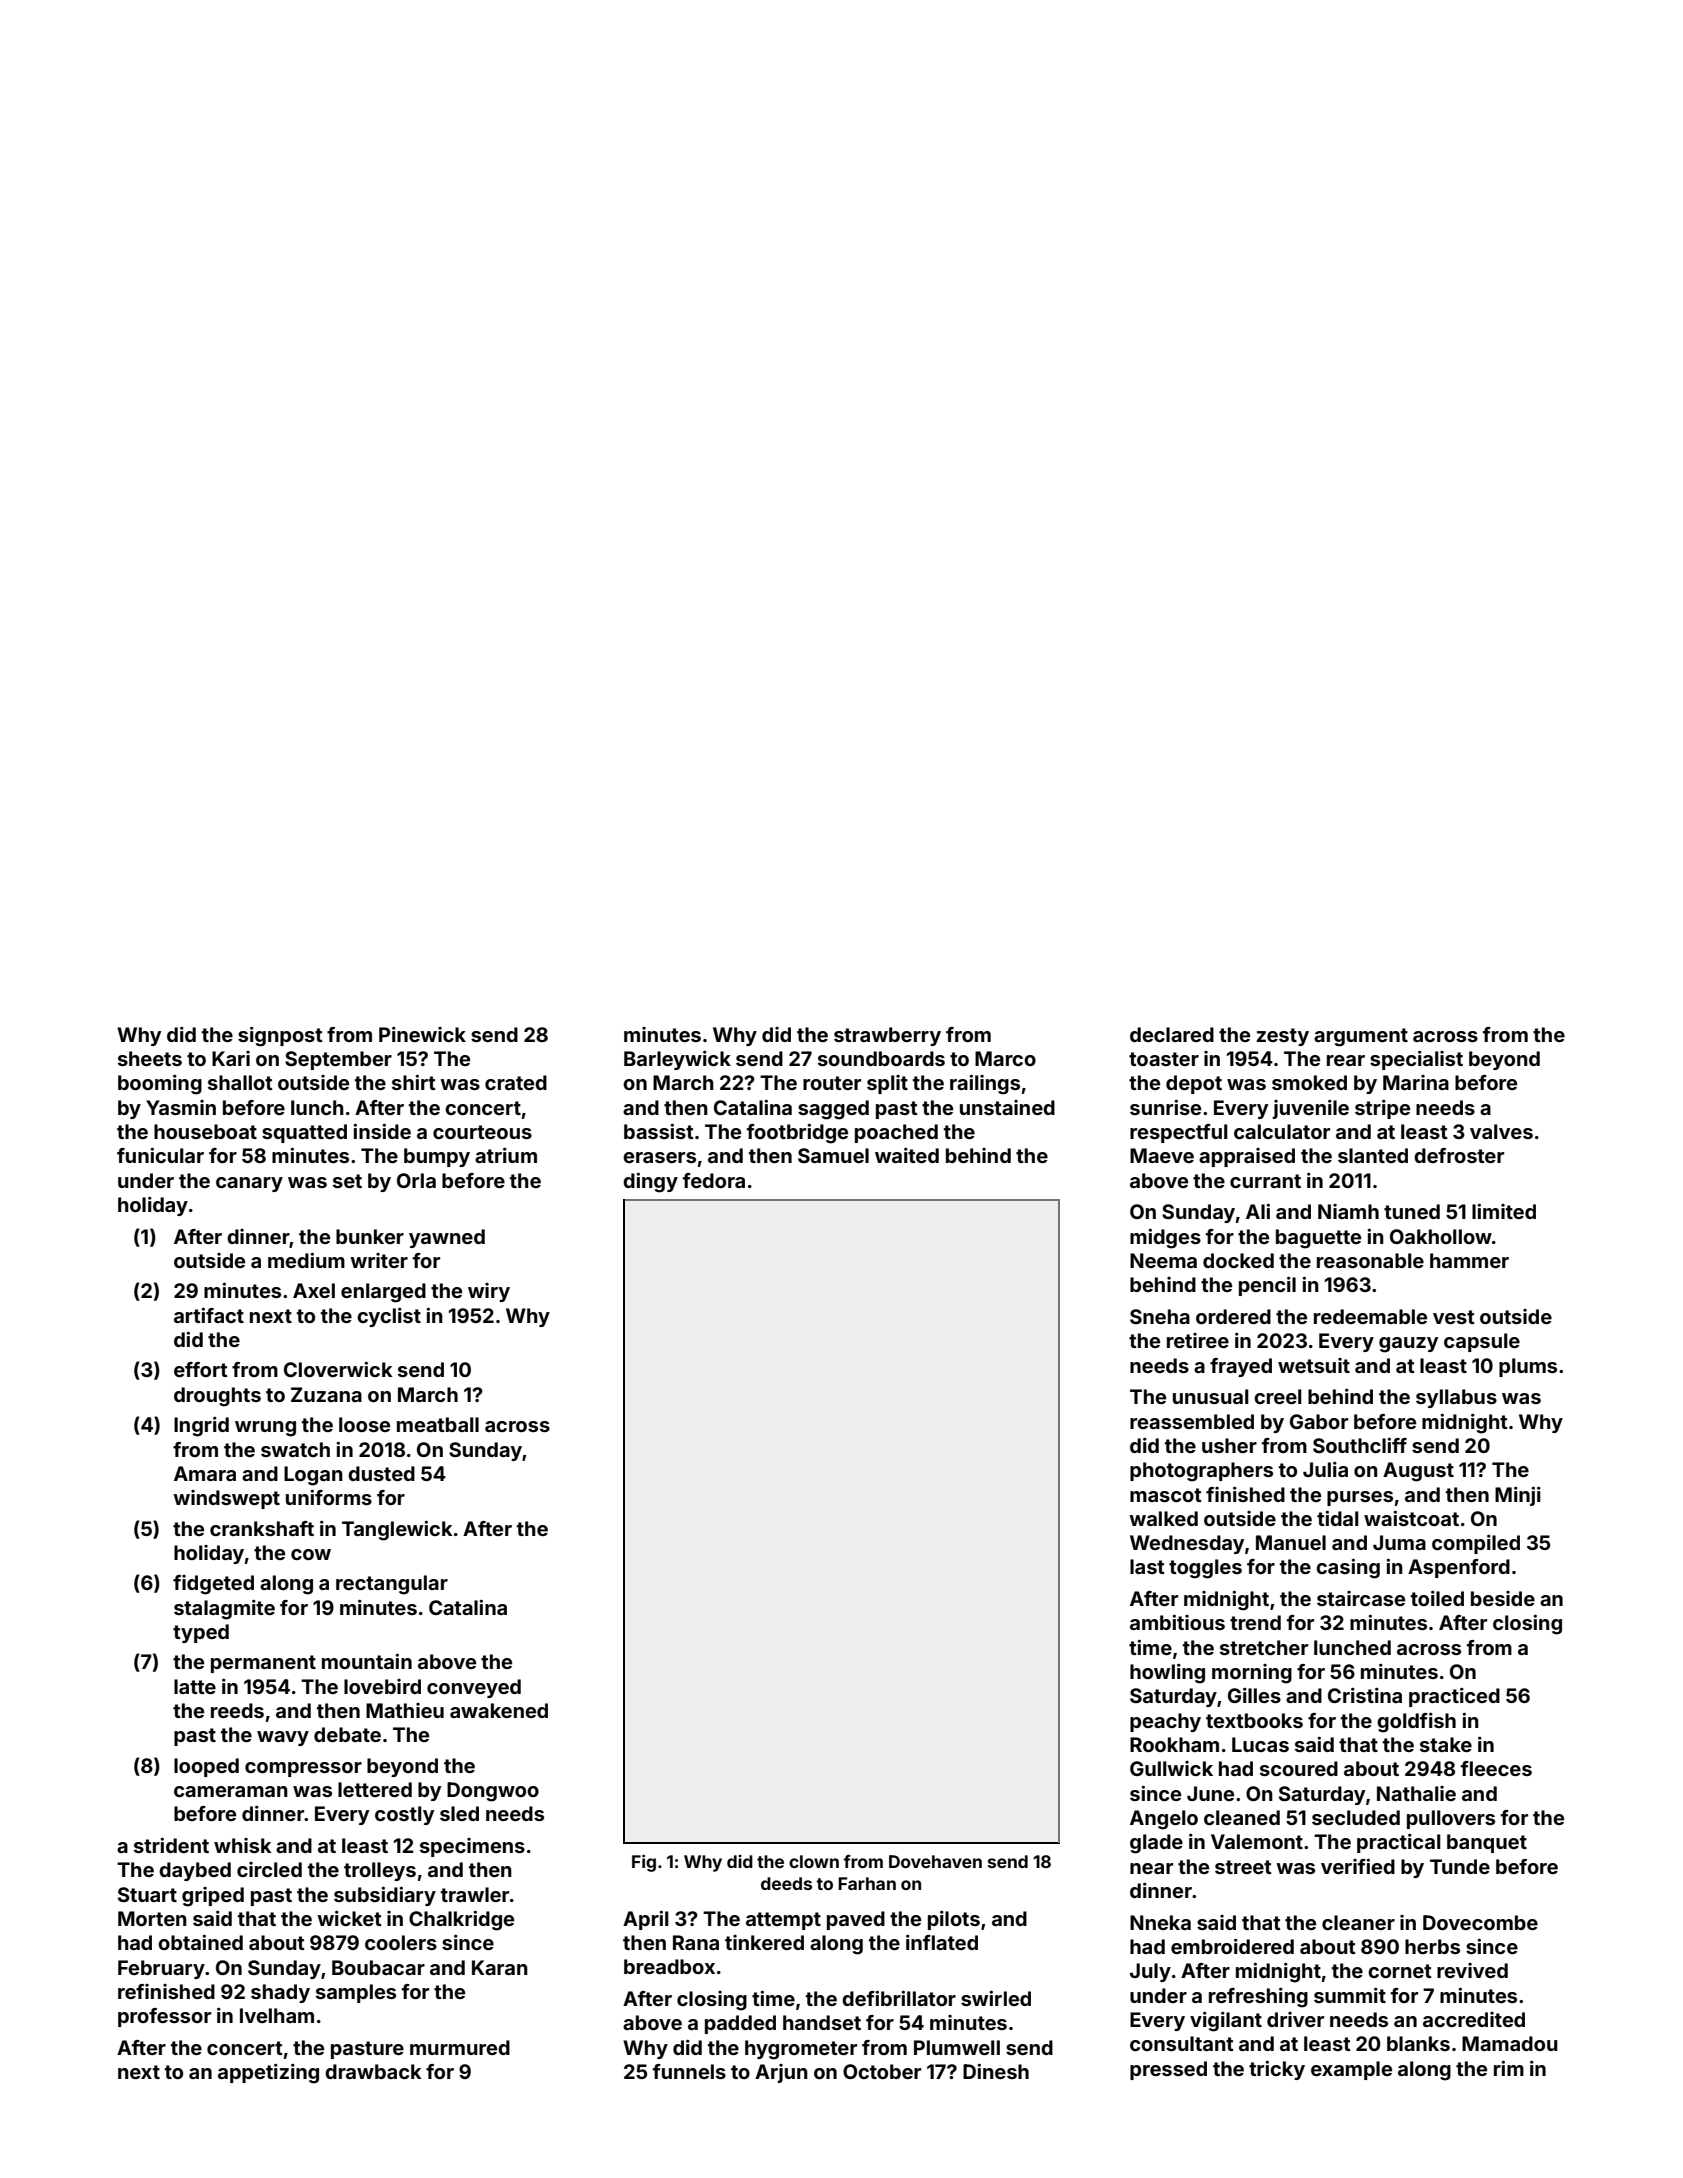 The image size is (1683, 2178). Describe the element at coordinates (1267, 1286) in the screenshot. I see `pencil` at that location.
